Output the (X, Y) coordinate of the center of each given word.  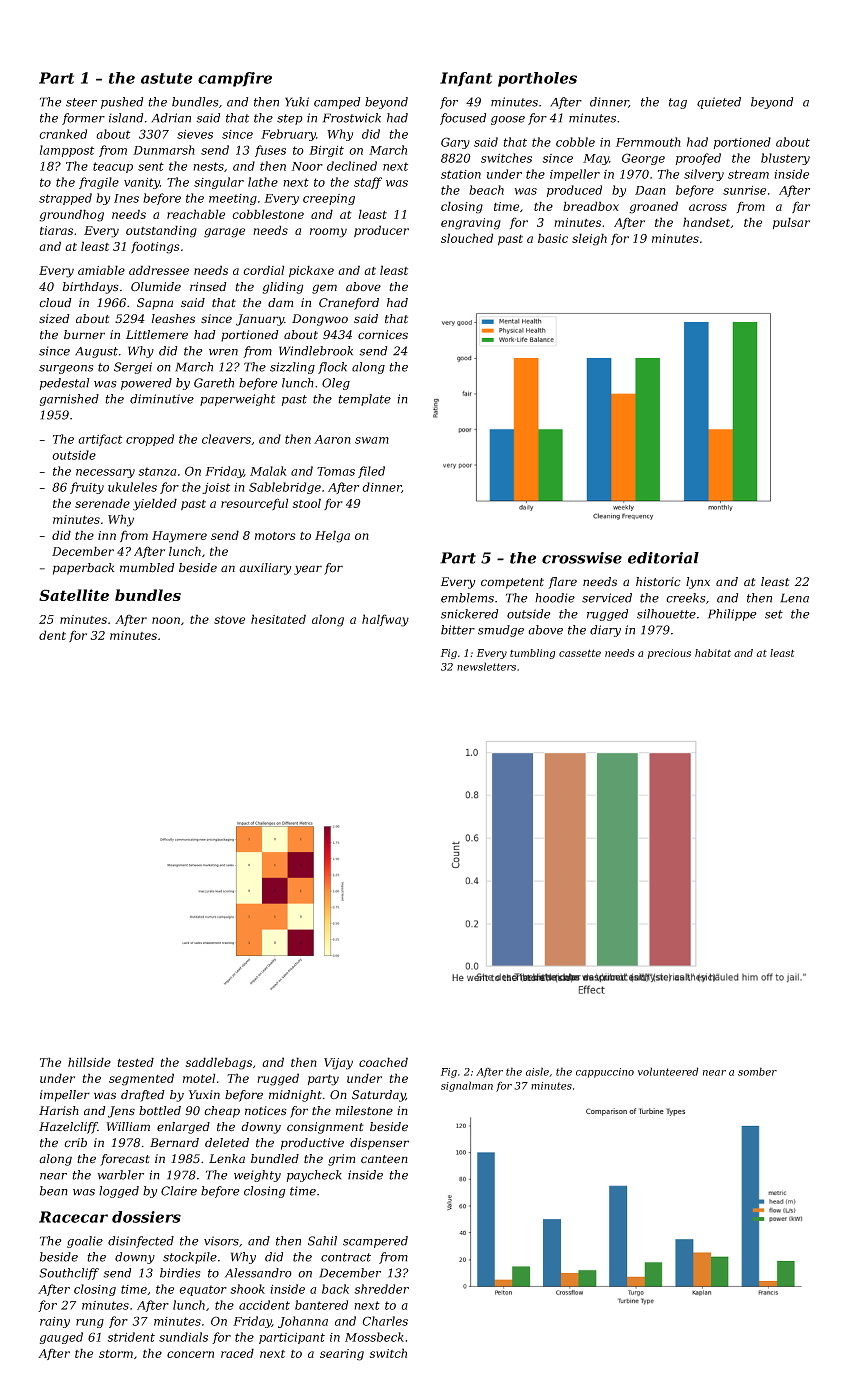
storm (116, 1353)
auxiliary (265, 569)
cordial (263, 270)
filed (371, 472)
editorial (663, 558)
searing (342, 1355)
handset (706, 222)
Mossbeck (374, 1337)
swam (372, 440)
